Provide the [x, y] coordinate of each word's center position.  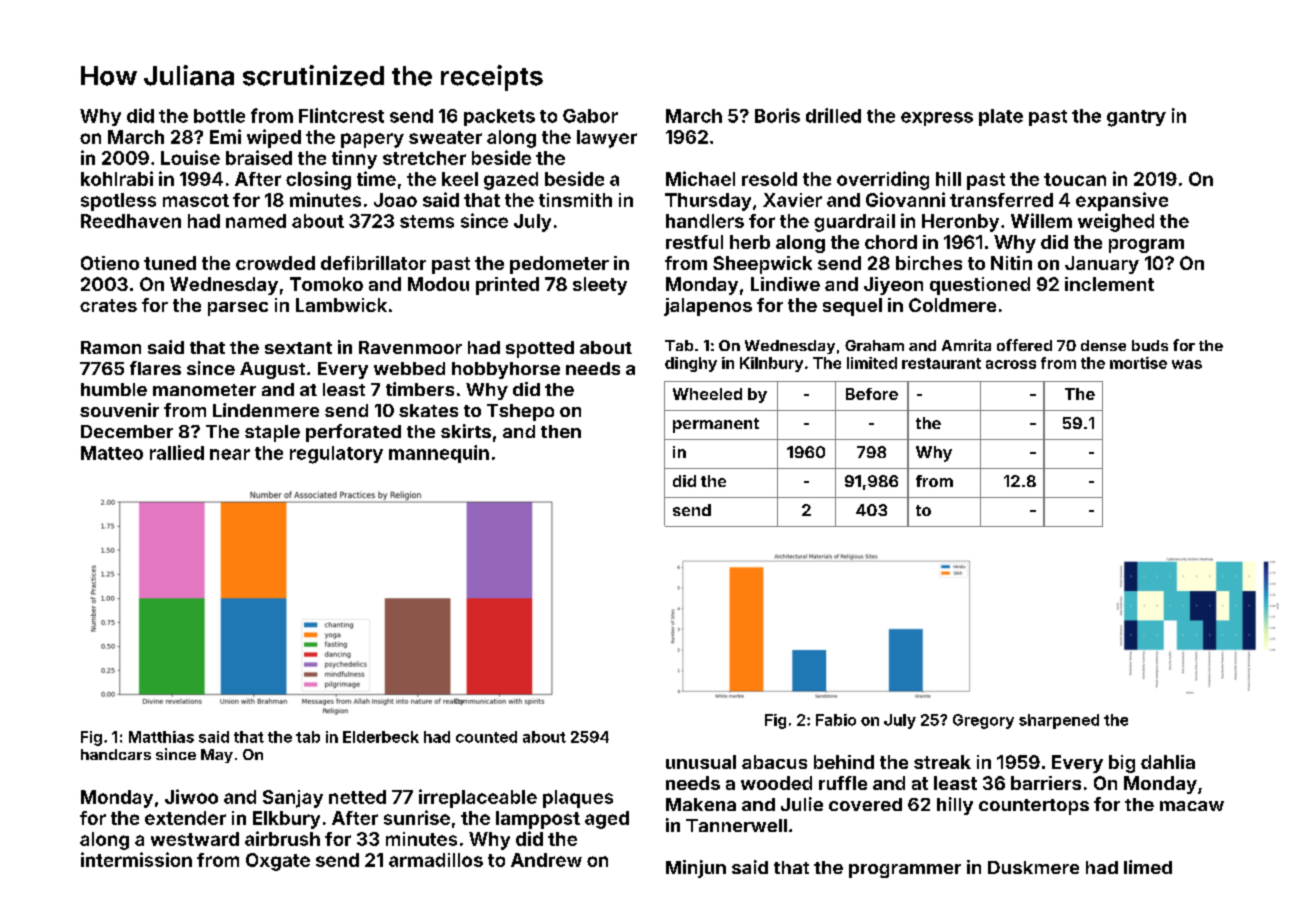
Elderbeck [381, 737]
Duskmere [1033, 867]
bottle [219, 116]
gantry [1136, 118]
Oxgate [278, 862]
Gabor [590, 116]
